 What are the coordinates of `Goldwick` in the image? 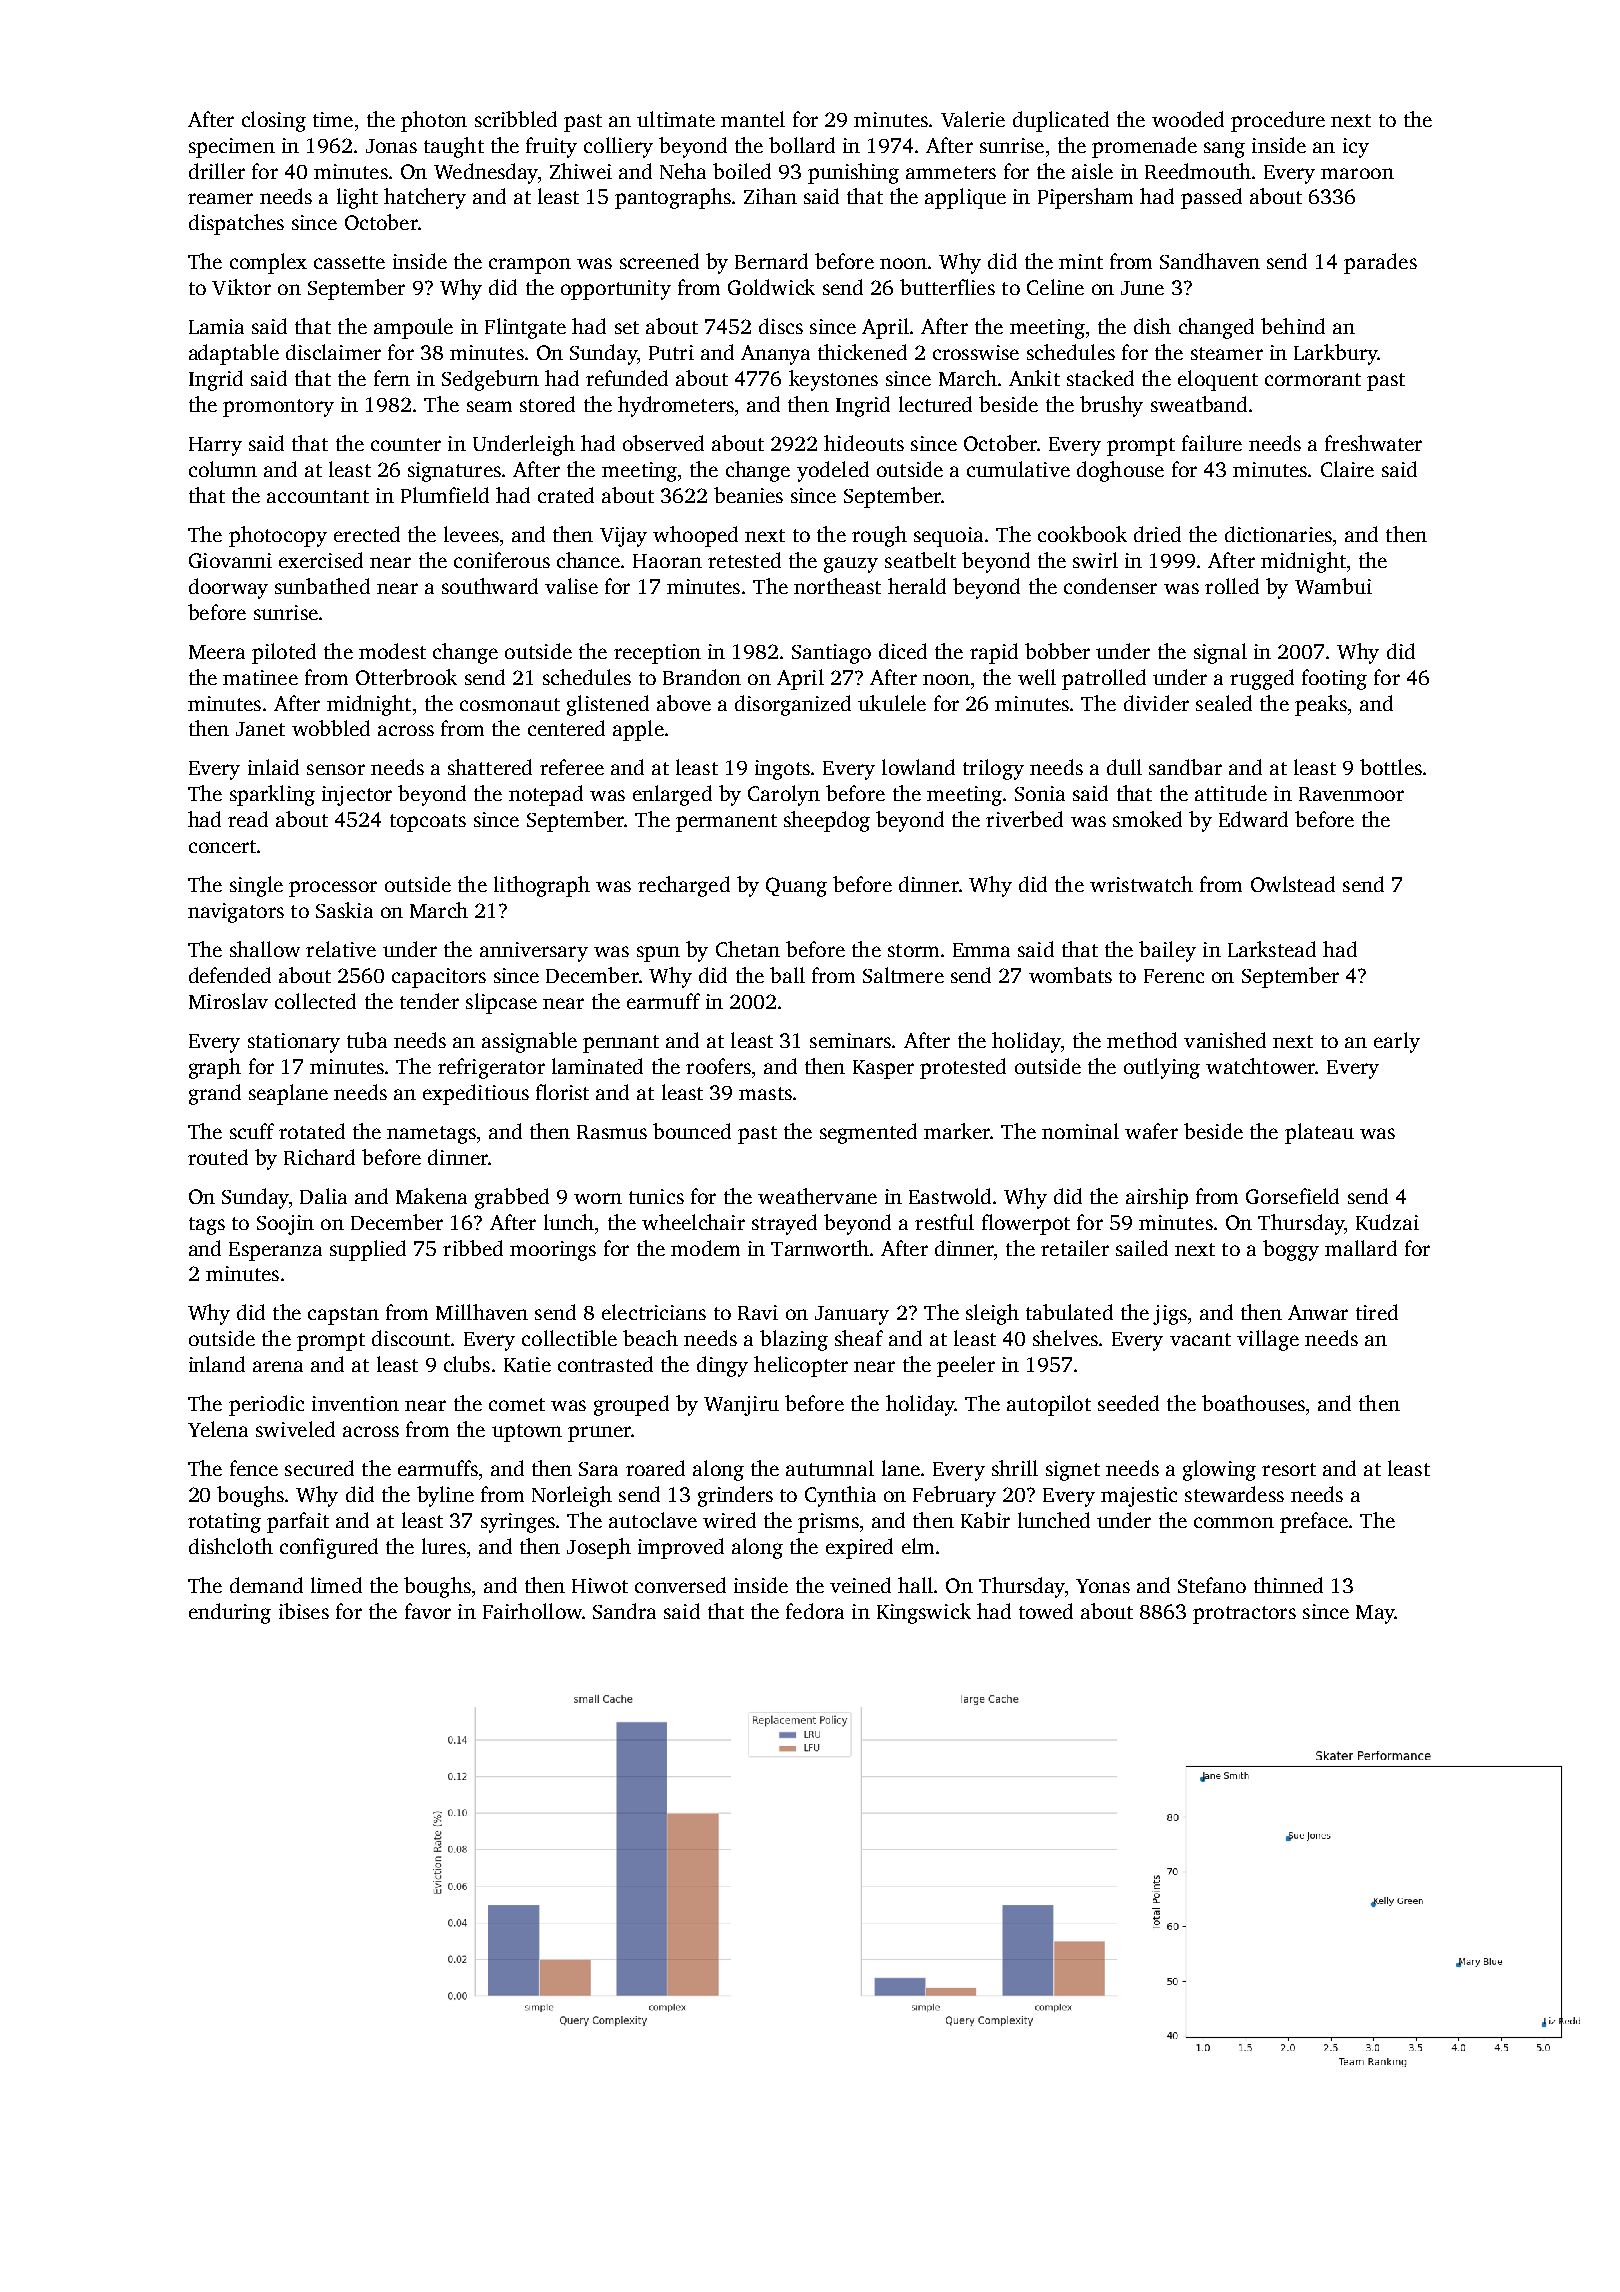 It's located at (771, 287).
